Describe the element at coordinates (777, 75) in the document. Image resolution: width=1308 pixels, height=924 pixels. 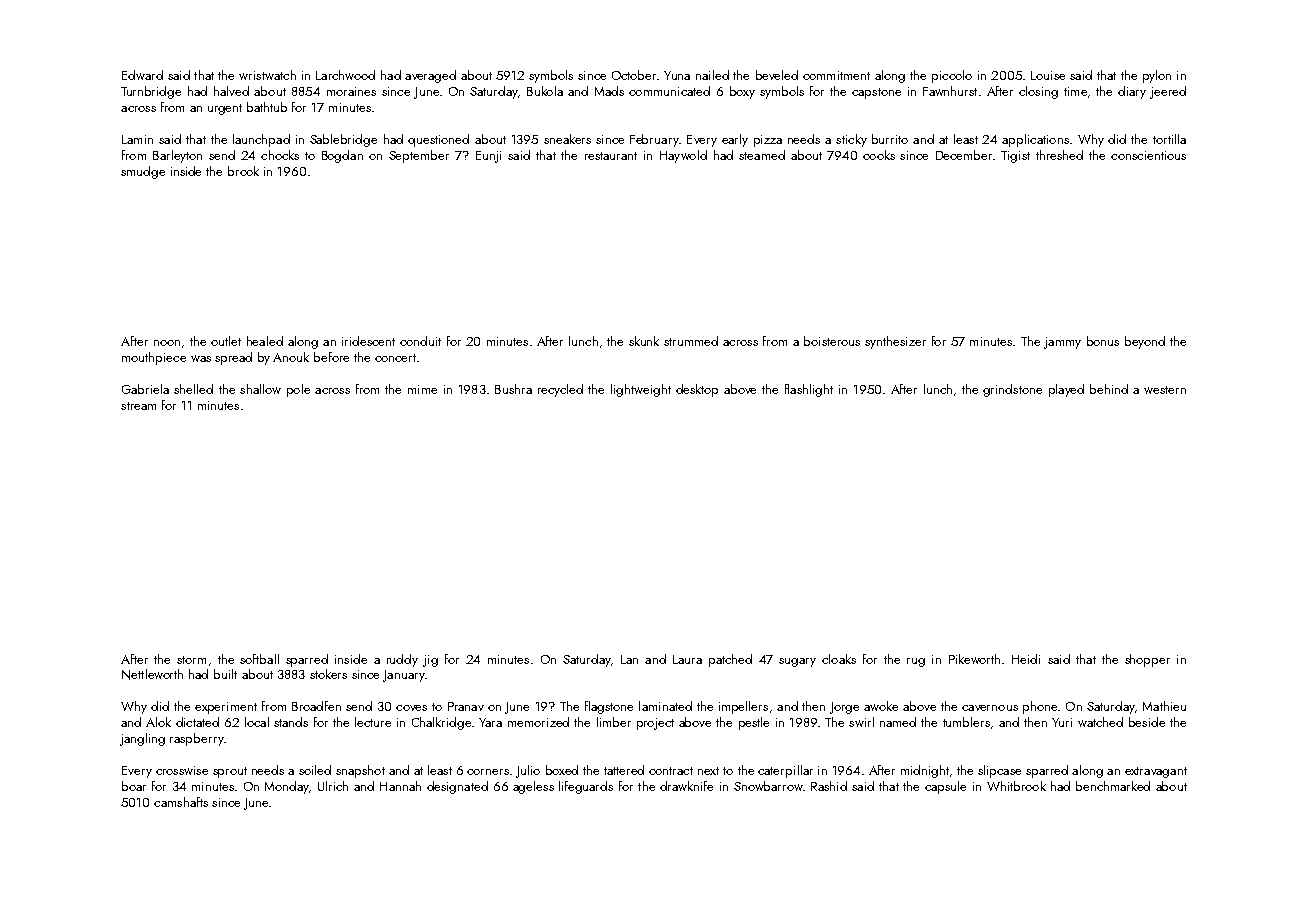
I see `beveled` at that location.
